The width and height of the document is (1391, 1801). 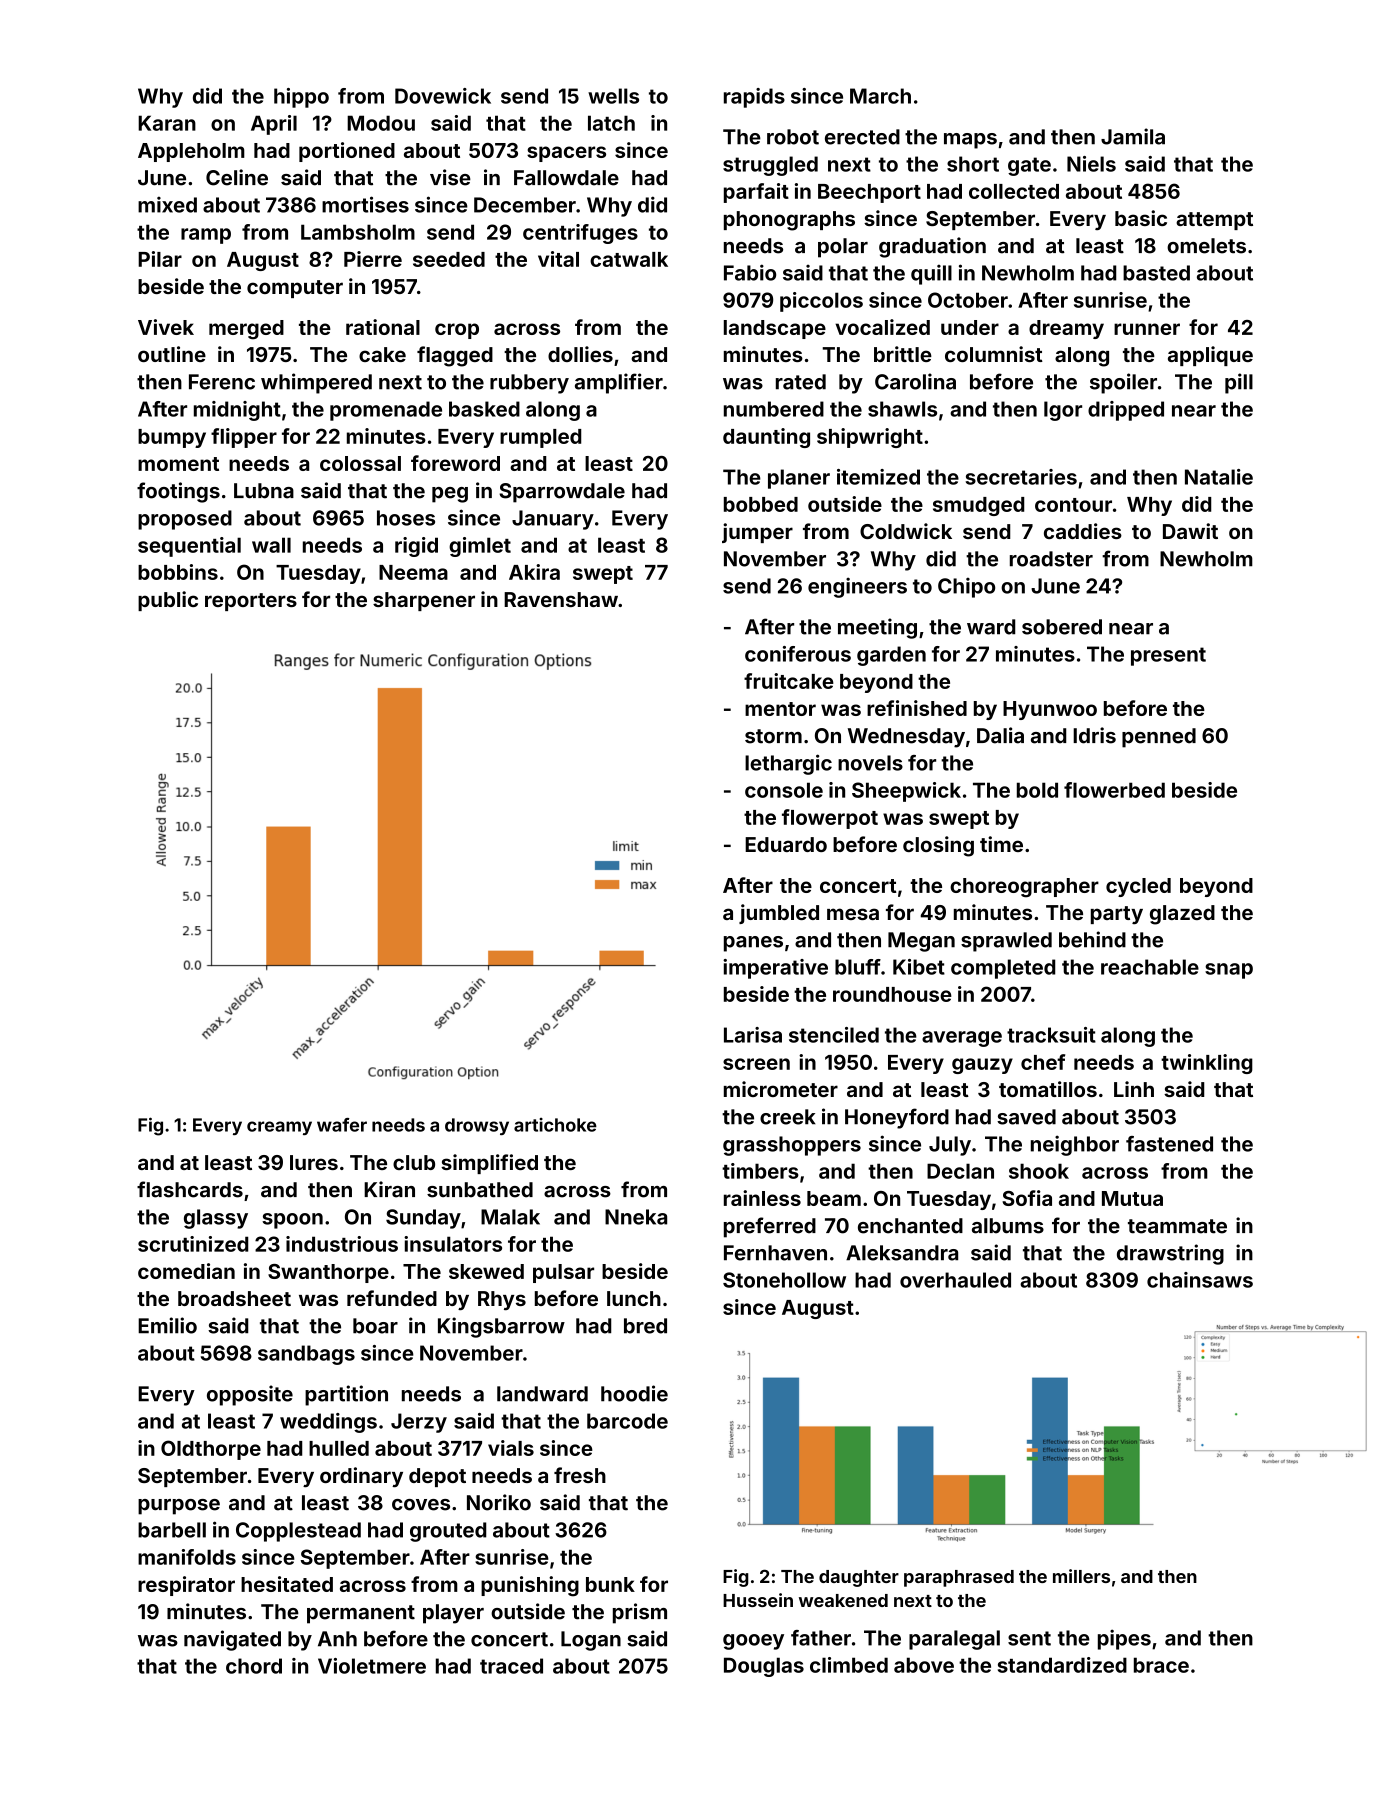 I want to click on public, so click(x=168, y=601).
